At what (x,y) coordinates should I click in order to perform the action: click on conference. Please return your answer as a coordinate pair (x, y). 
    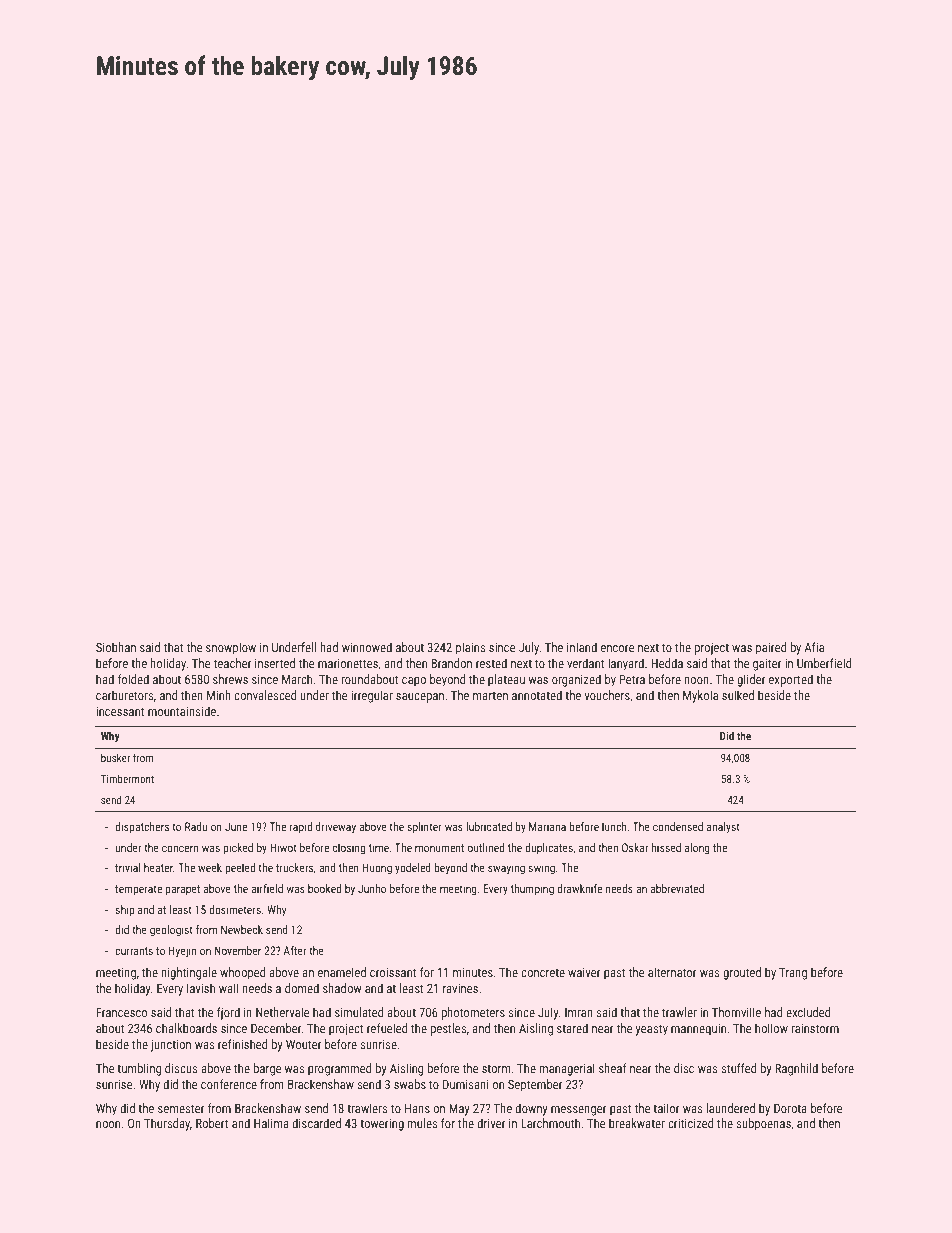
    Looking at the image, I should click on (229, 1084).
